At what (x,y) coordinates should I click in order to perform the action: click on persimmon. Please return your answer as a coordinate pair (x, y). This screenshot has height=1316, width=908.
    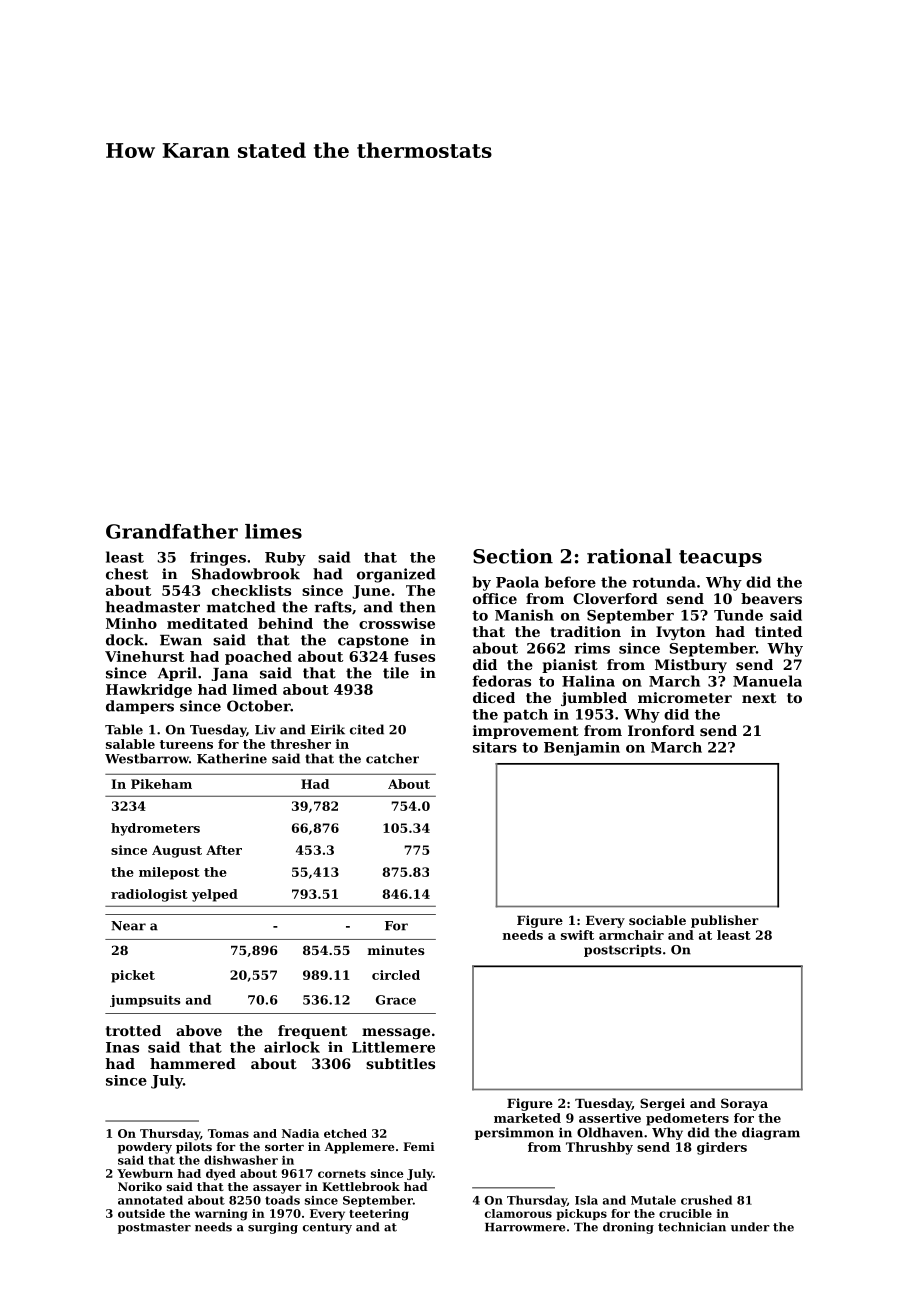
    Looking at the image, I should click on (514, 1133).
